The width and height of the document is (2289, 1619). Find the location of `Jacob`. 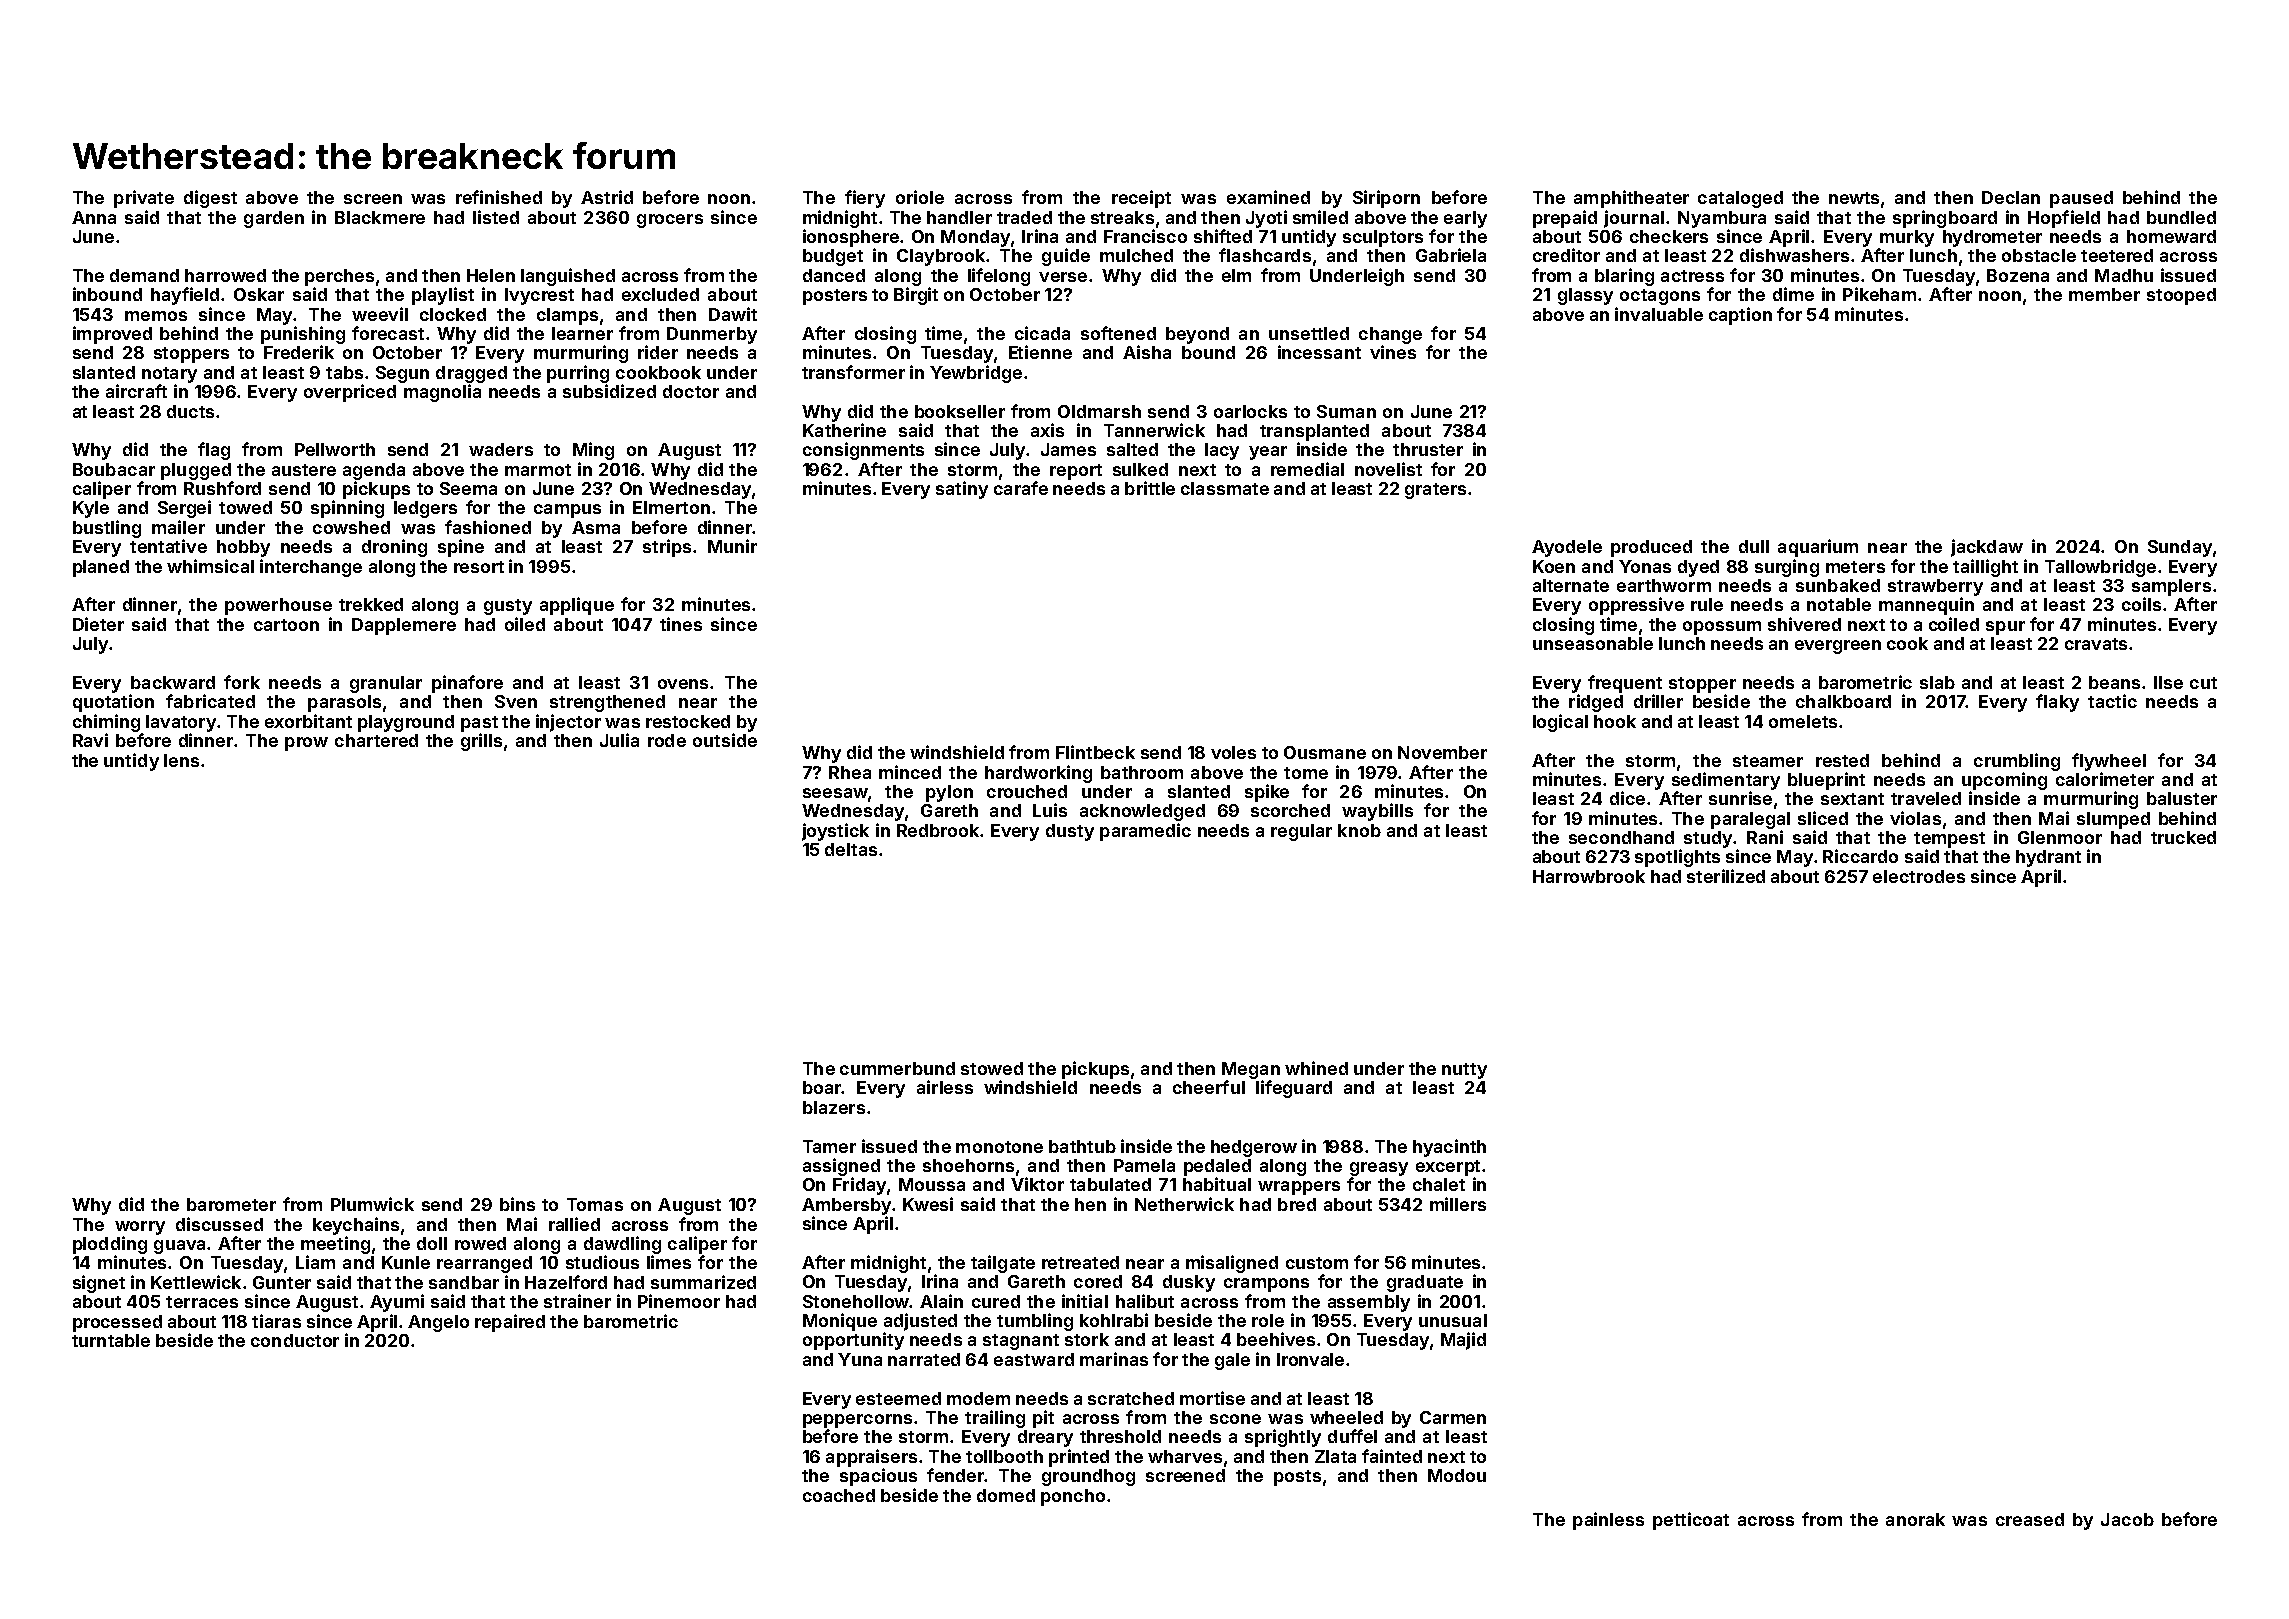

Jacob is located at coordinates (2127, 1519).
